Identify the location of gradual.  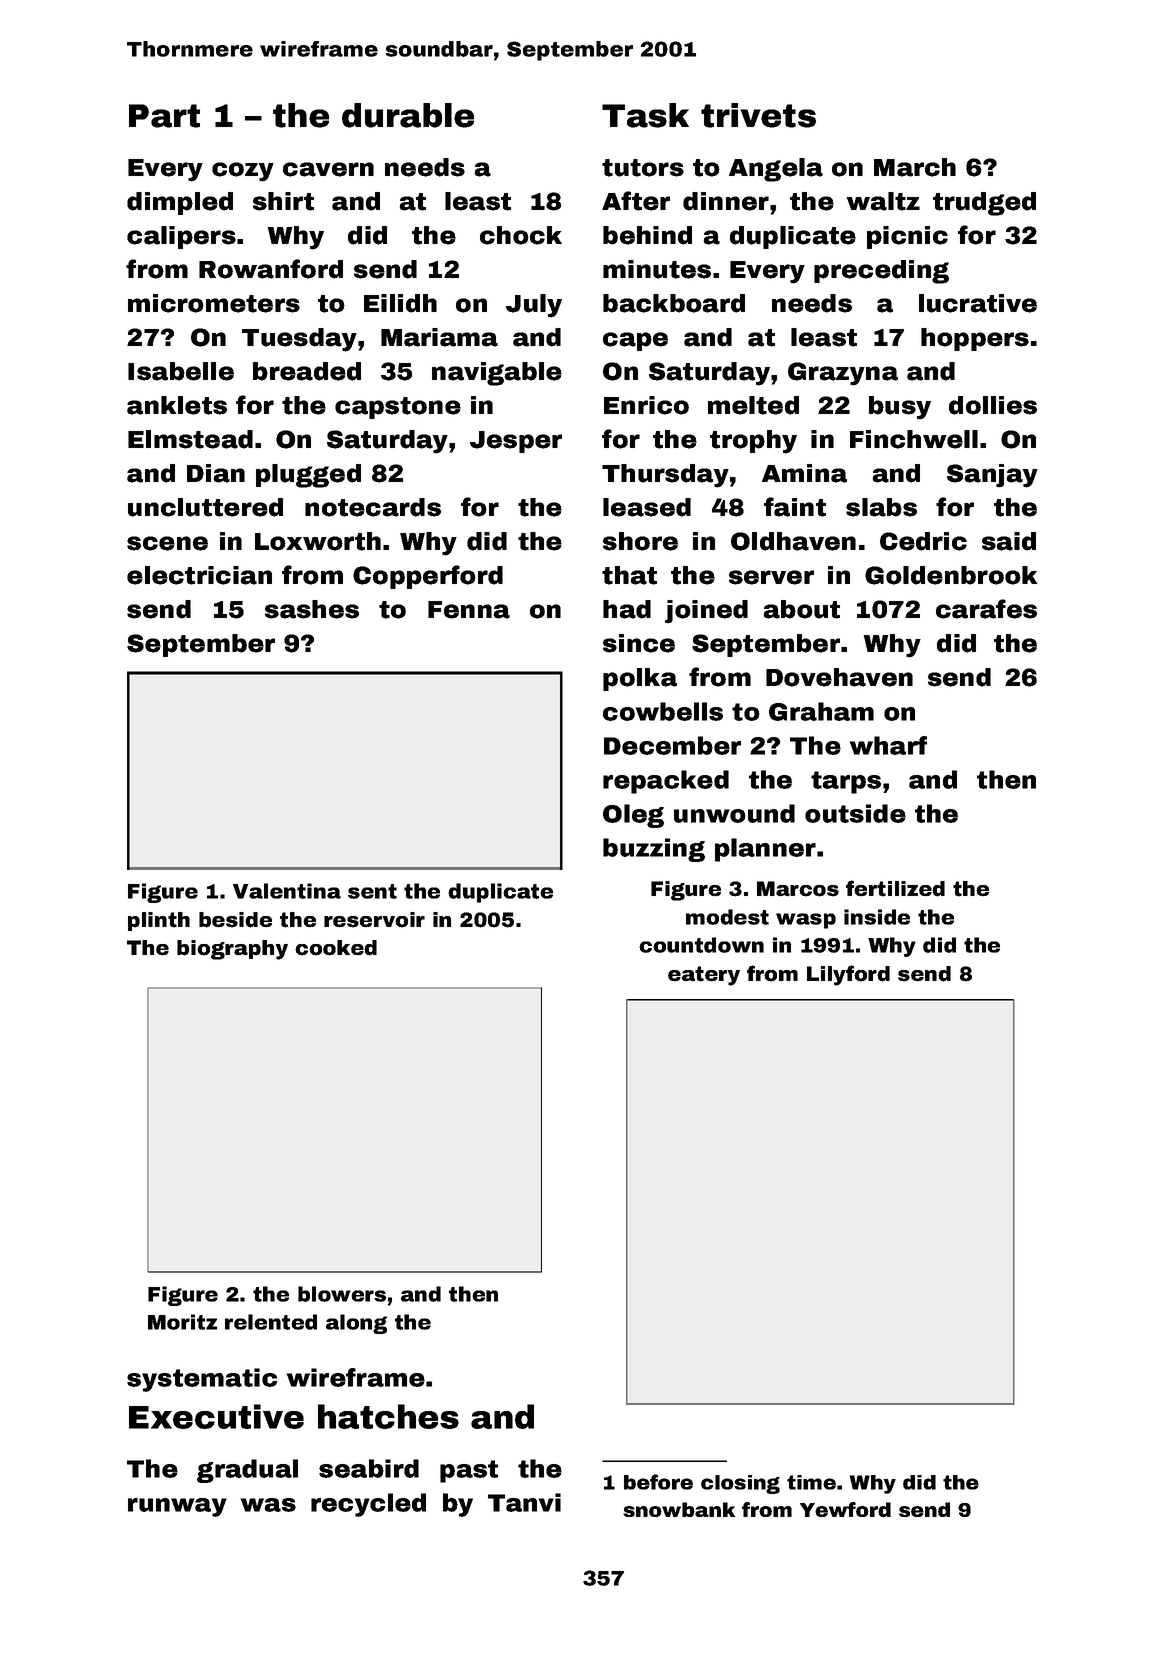
(247, 1471).
